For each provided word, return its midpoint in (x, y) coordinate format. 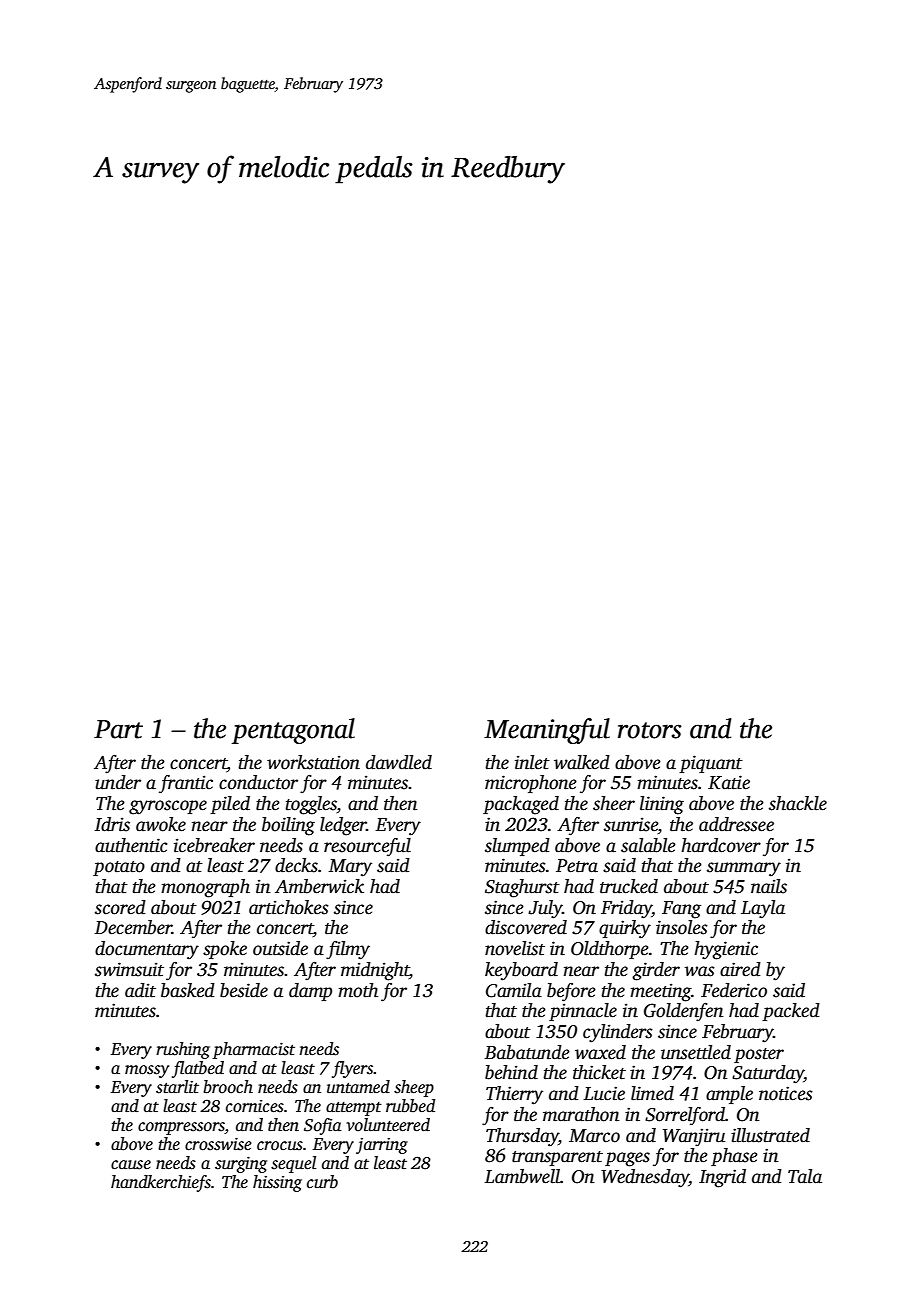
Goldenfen (684, 1012)
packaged (521, 805)
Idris (112, 824)
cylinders (618, 1033)
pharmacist (253, 1050)
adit (140, 990)
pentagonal (293, 731)
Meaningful (547, 731)
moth (358, 990)
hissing (277, 1183)
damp (310, 992)
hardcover (721, 845)
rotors (650, 730)
